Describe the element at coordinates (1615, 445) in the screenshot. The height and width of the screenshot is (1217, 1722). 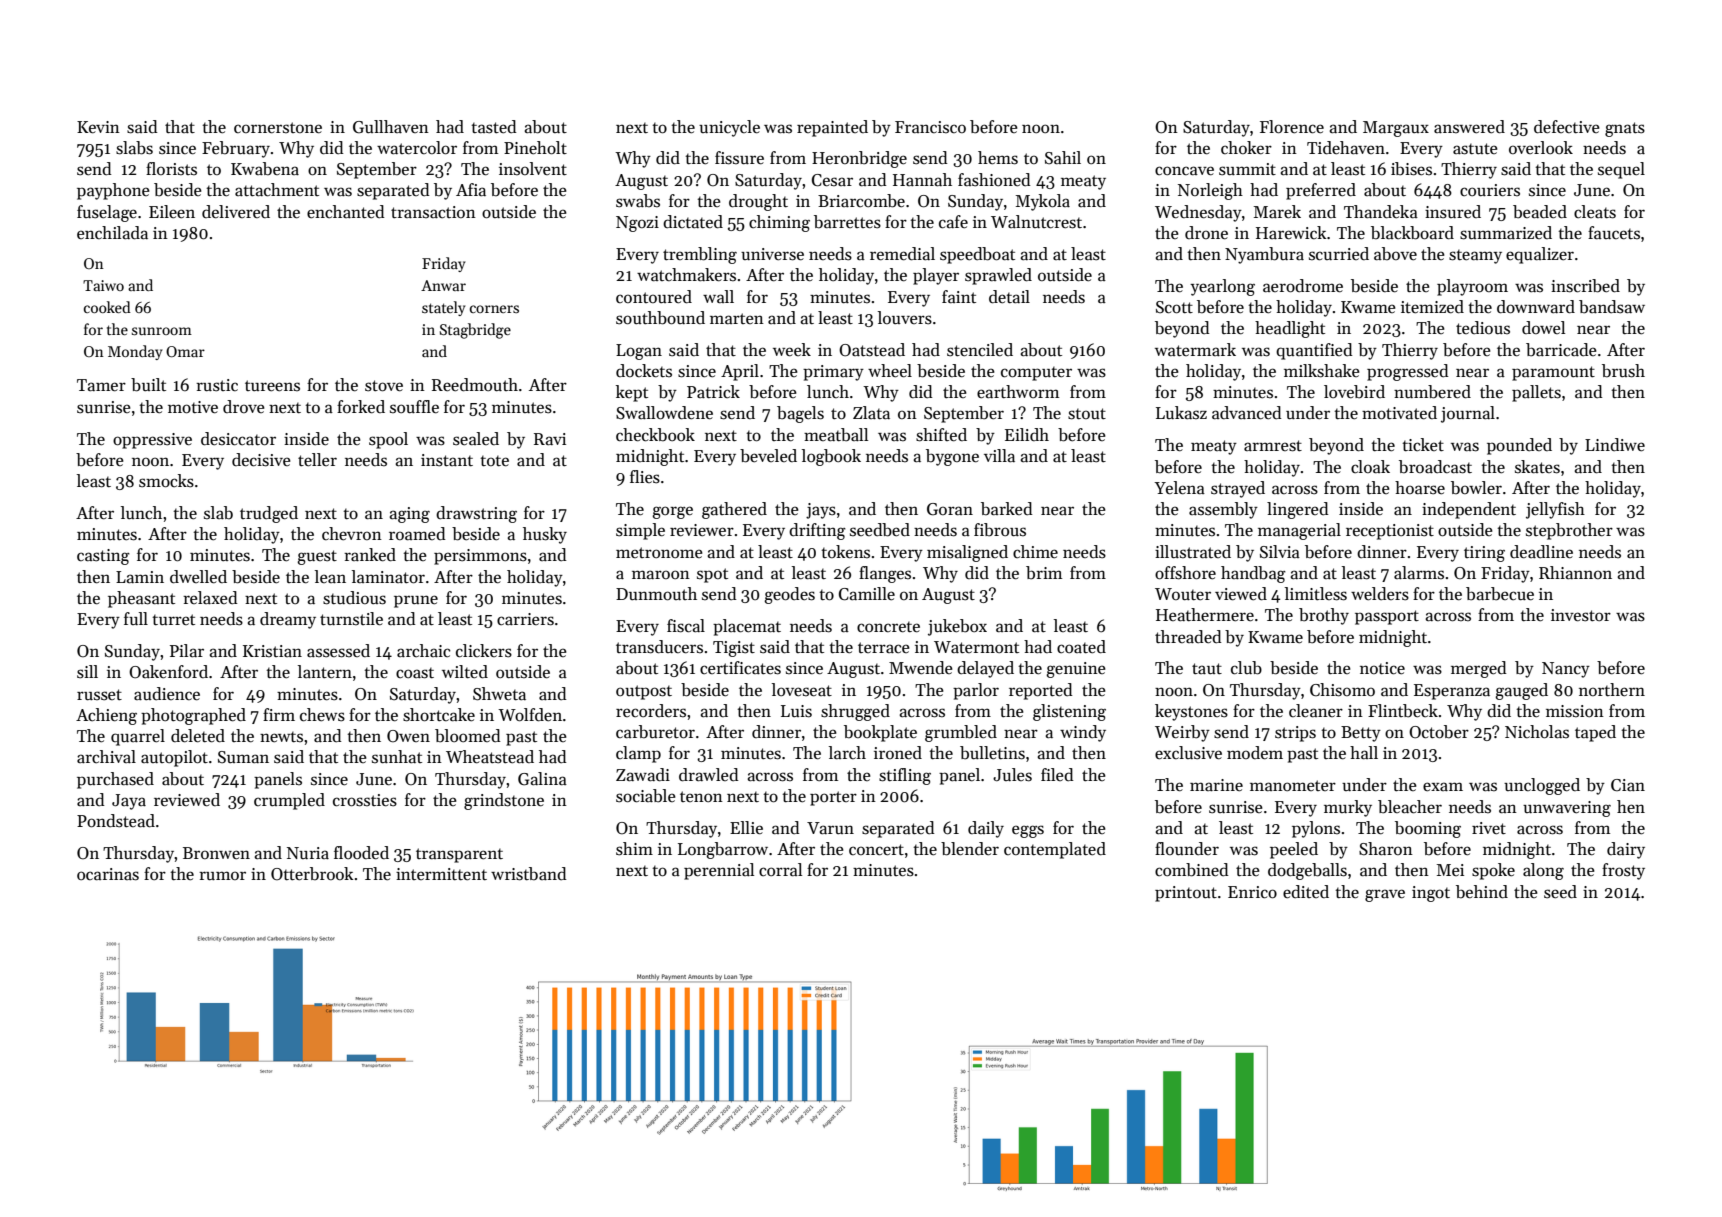
I see `Lindiwe` at that location.
